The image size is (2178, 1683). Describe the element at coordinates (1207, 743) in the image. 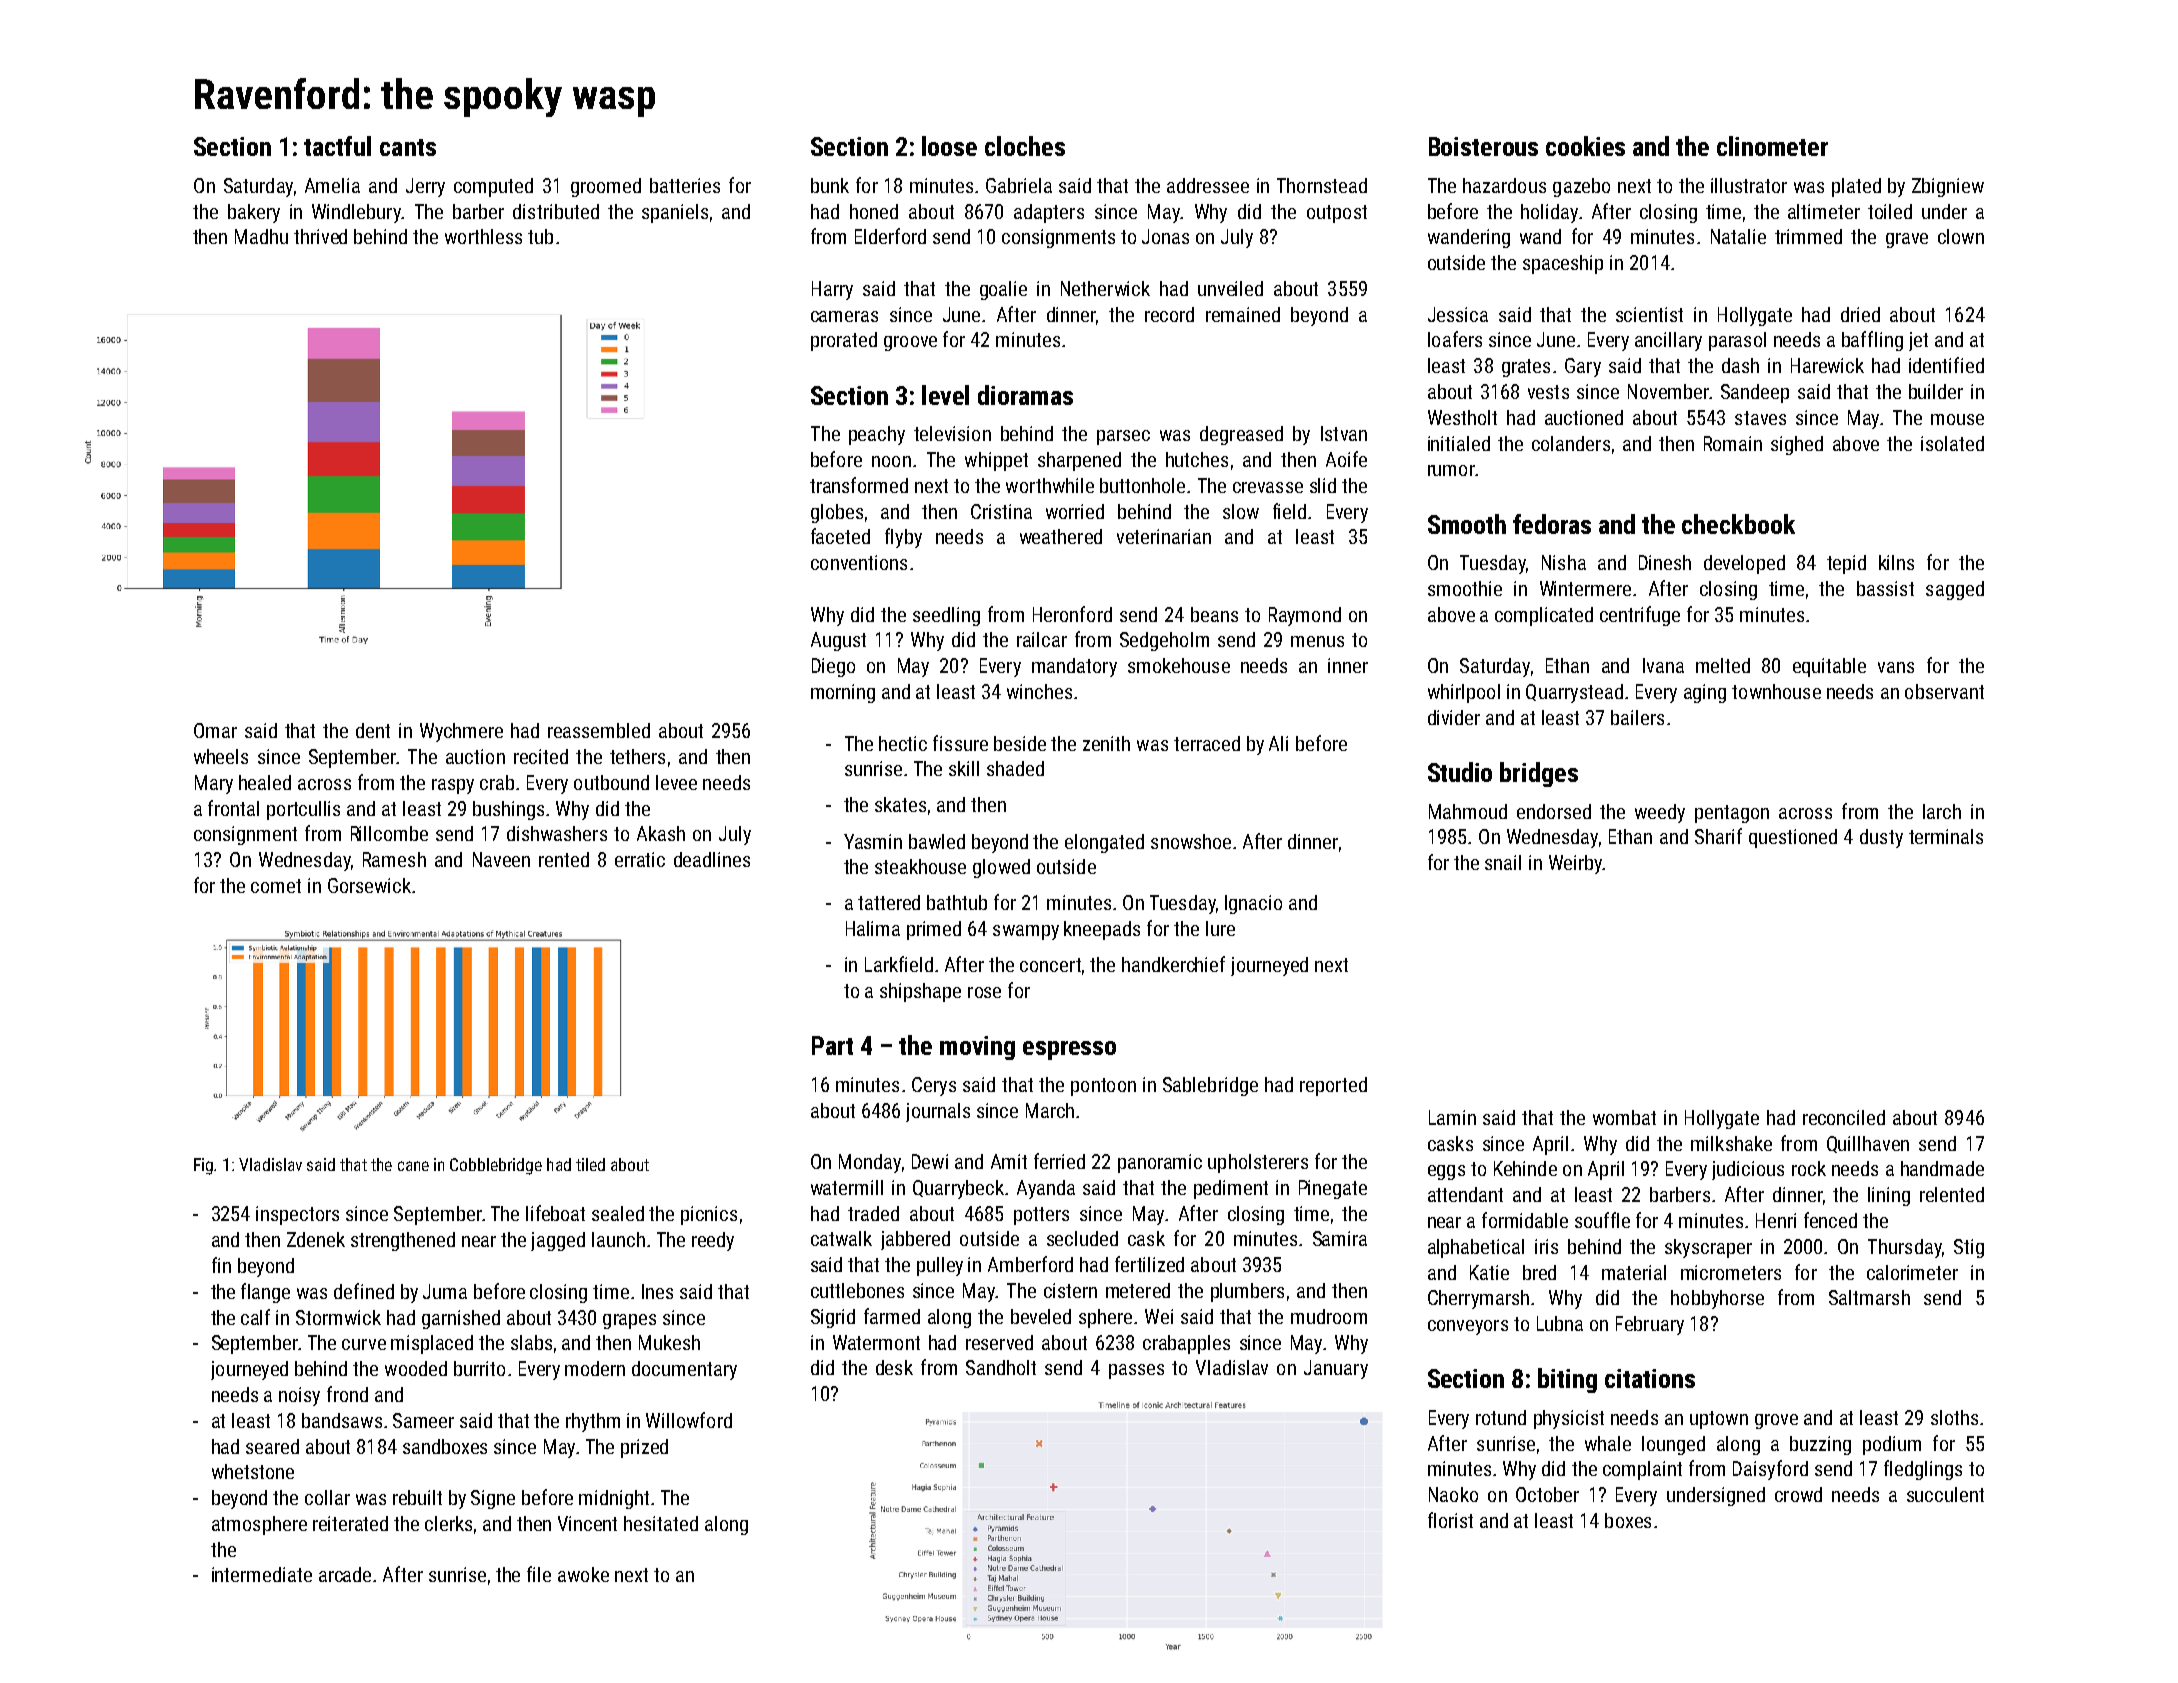

I see `terraced` at that location.
